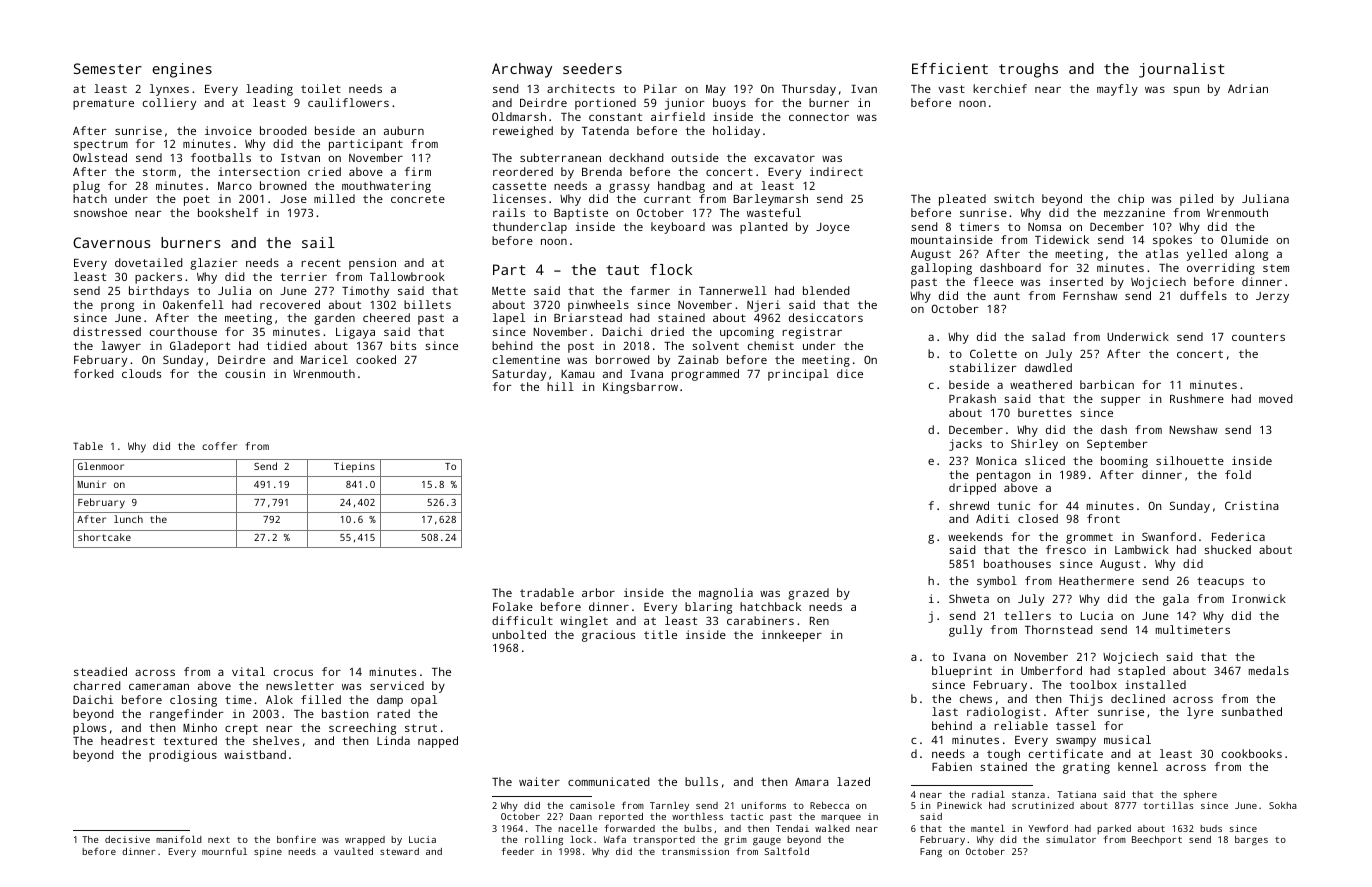 This page has width=1372, height=887. What do you see at coordinates (268, 852) in the page?
I see `spine` at bounding box center [268, 852].
